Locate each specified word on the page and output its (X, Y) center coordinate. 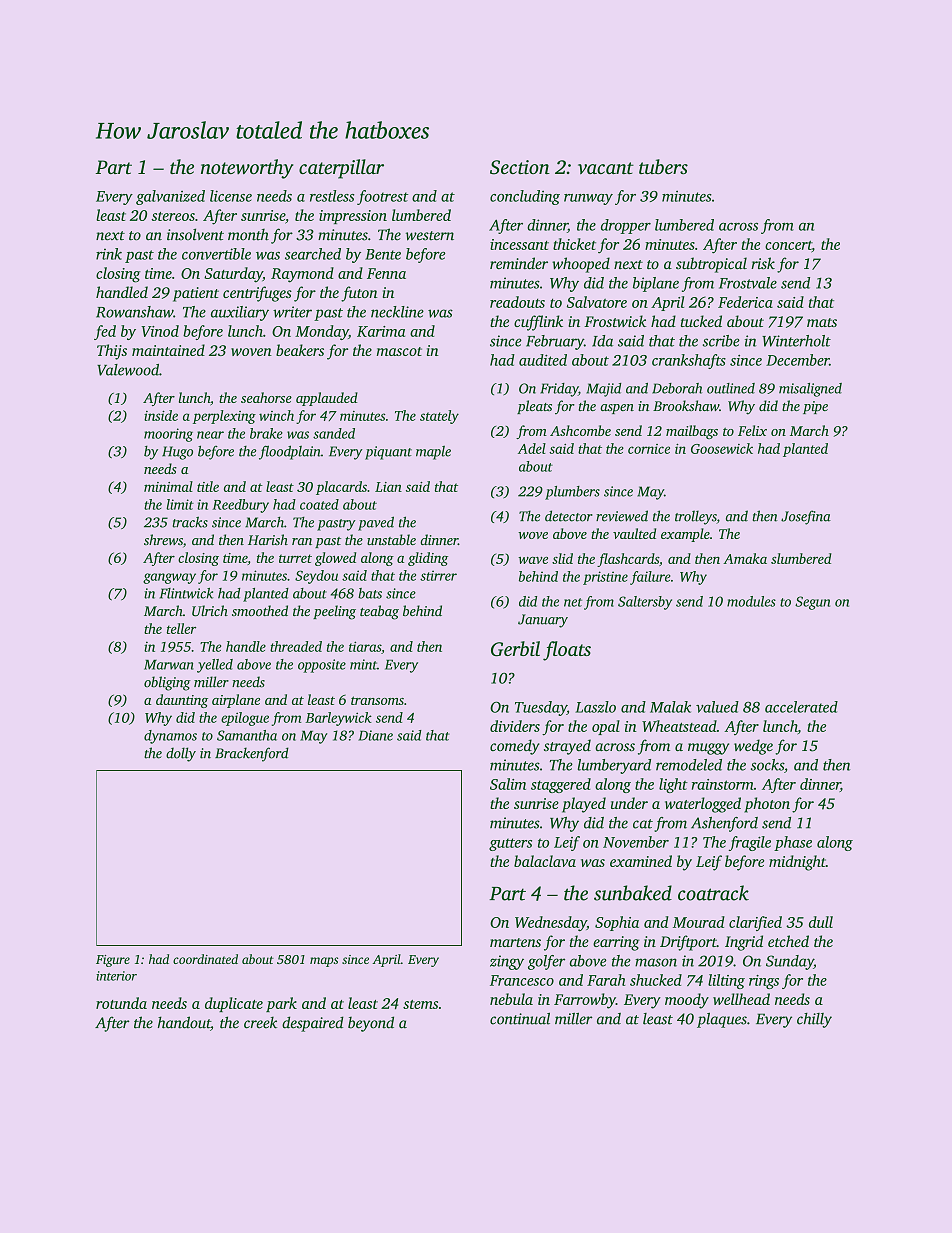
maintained (168, 350)
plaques (722, 1020)
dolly (181, 754)
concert (788, 245)
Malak (670, 707)
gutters (510, 844)
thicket (574, 244)
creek (260, 1023)
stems (420, 1004)
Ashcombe (580, 430)
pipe (815, 407)
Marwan (169, 665)
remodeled (689, 765)
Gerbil (515, 648)
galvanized (170, 197)
